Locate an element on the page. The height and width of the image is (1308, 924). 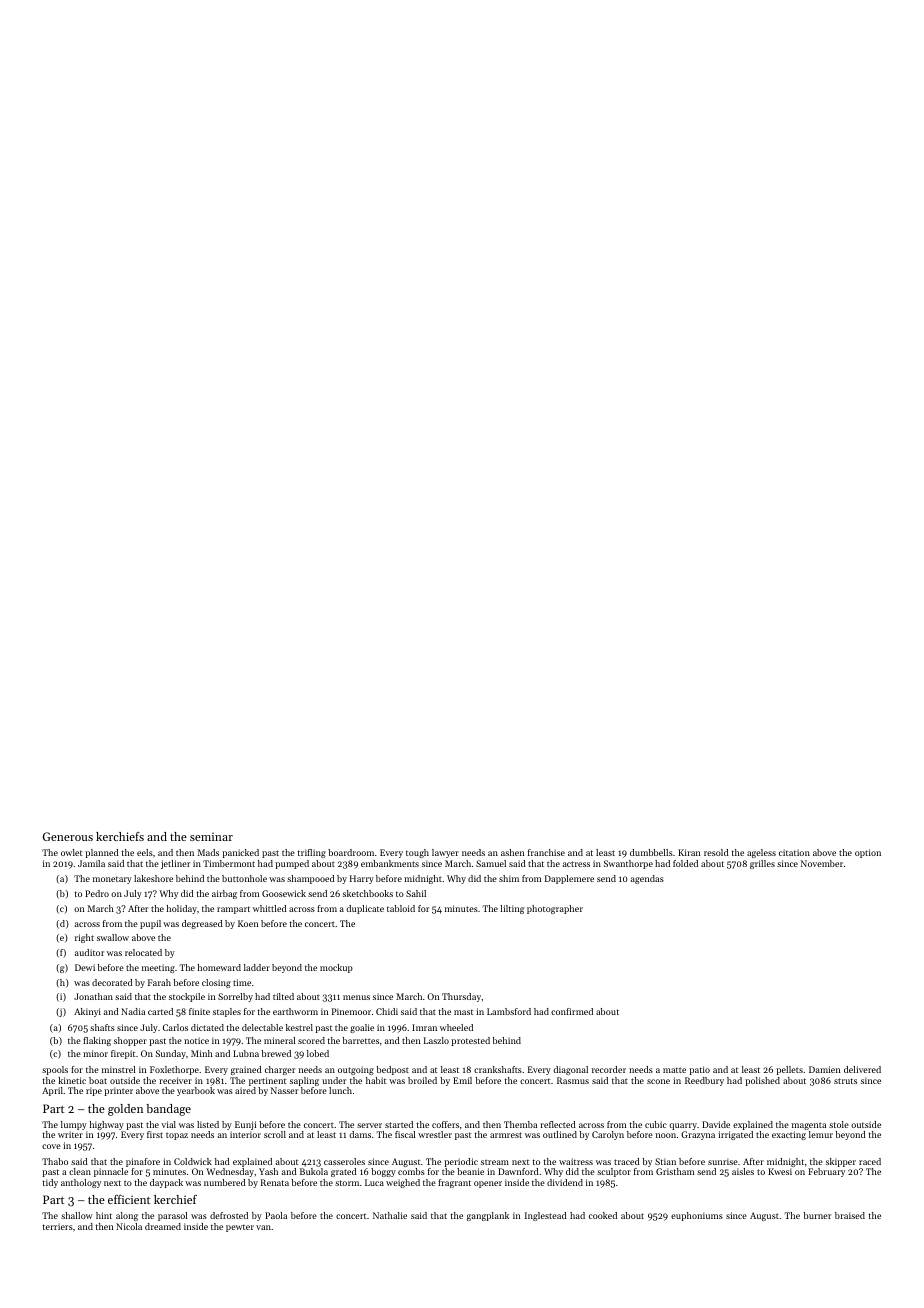
franchise is located at coordinates (546, 852).
